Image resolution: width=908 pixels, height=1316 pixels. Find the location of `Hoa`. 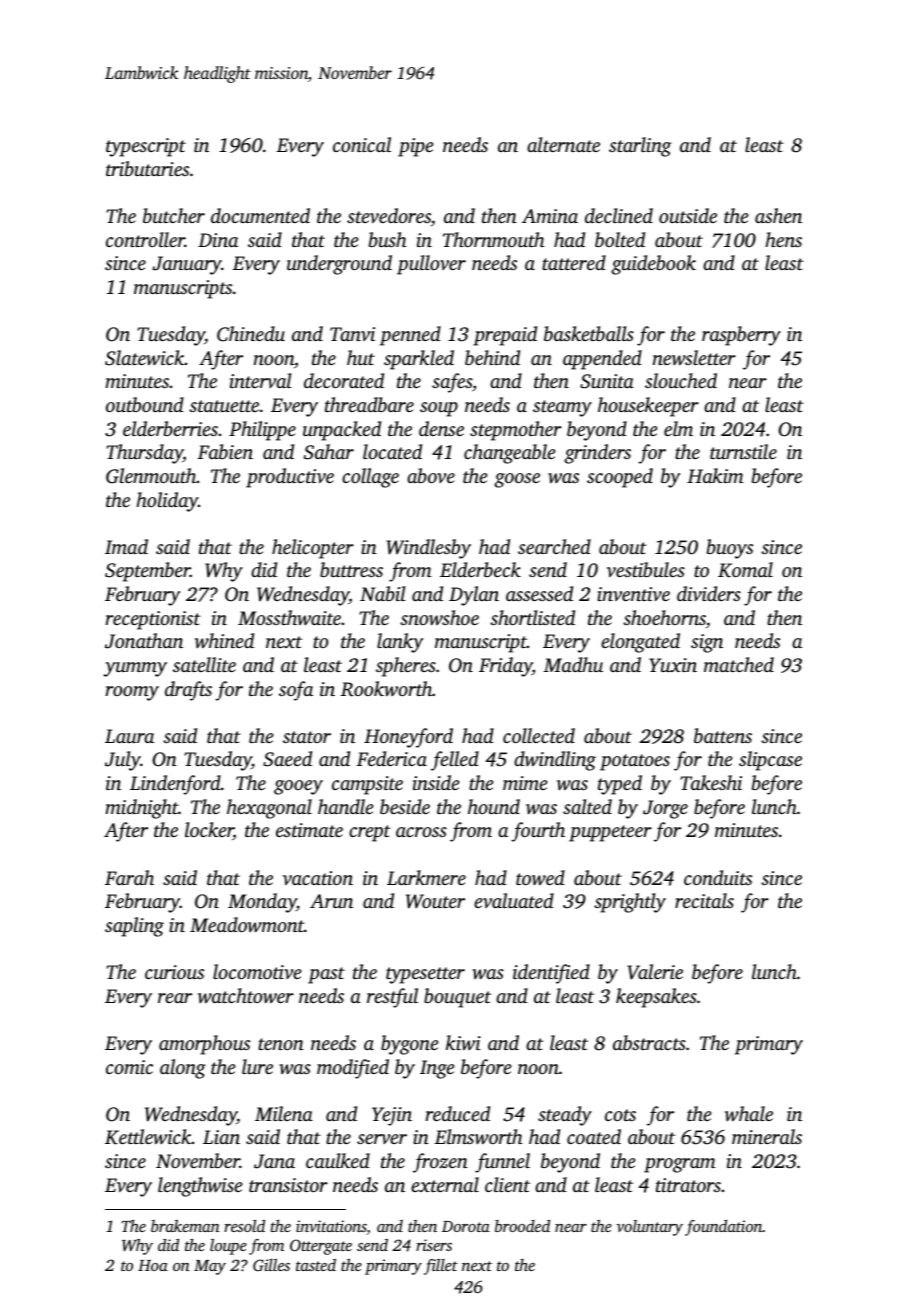

Hoa is located at coordinates (153, 1265).
